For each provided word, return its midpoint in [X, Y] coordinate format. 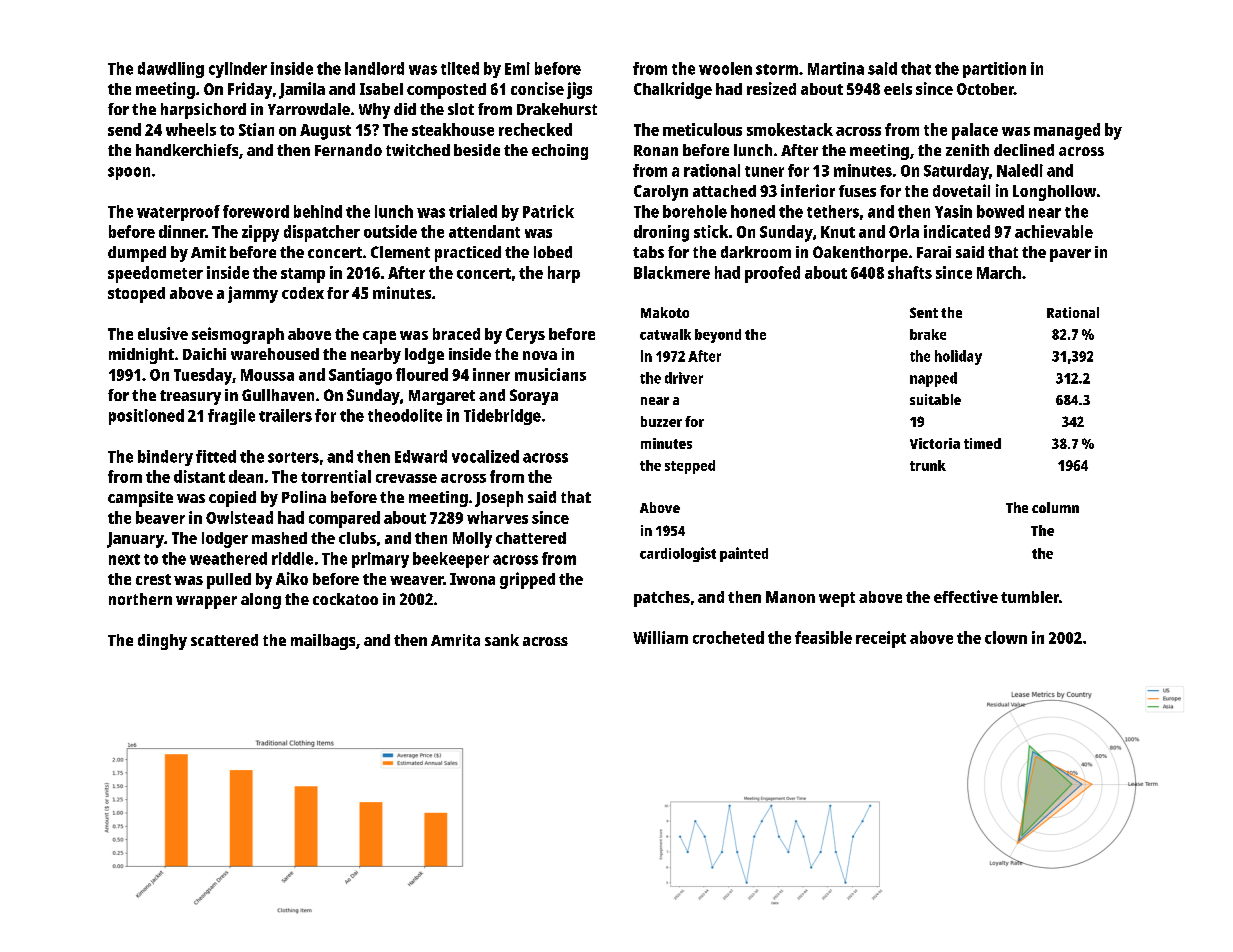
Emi [517, 68]
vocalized [485, 456]
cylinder [238, 70]
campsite [140, 499]
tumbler [1030, 597]
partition [994, 70]
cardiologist [678, 554]
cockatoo [345, 599]
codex [303, 293]
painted [744, 554]
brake [928, 334]
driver [684, 378]
